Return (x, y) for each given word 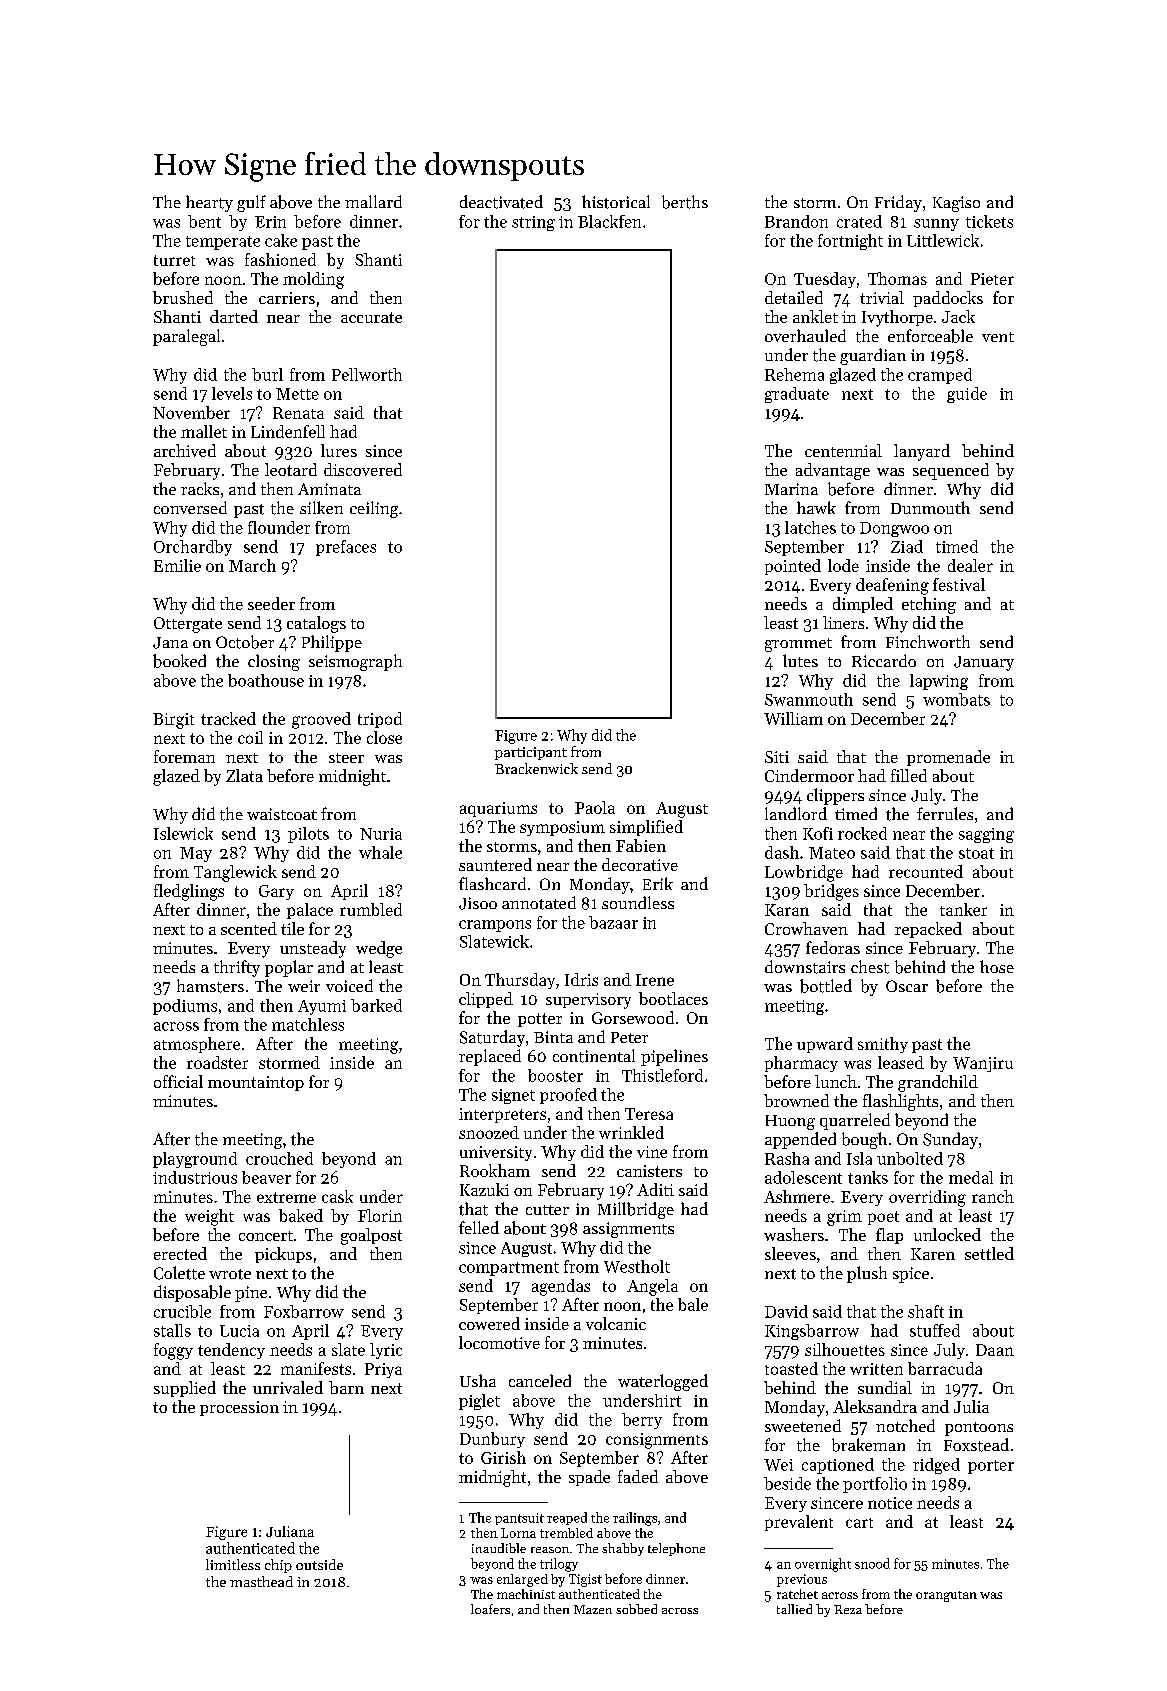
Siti (777, 757)
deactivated (501, 202)
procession (239, 1408)
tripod (380, 720)
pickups (283, 1255)
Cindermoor (809, 775)
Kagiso (956, 204)
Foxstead (976, 1445)
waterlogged (663, 1382)
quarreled (855, 1121)
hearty (209, 203)
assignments (628, 1230)
